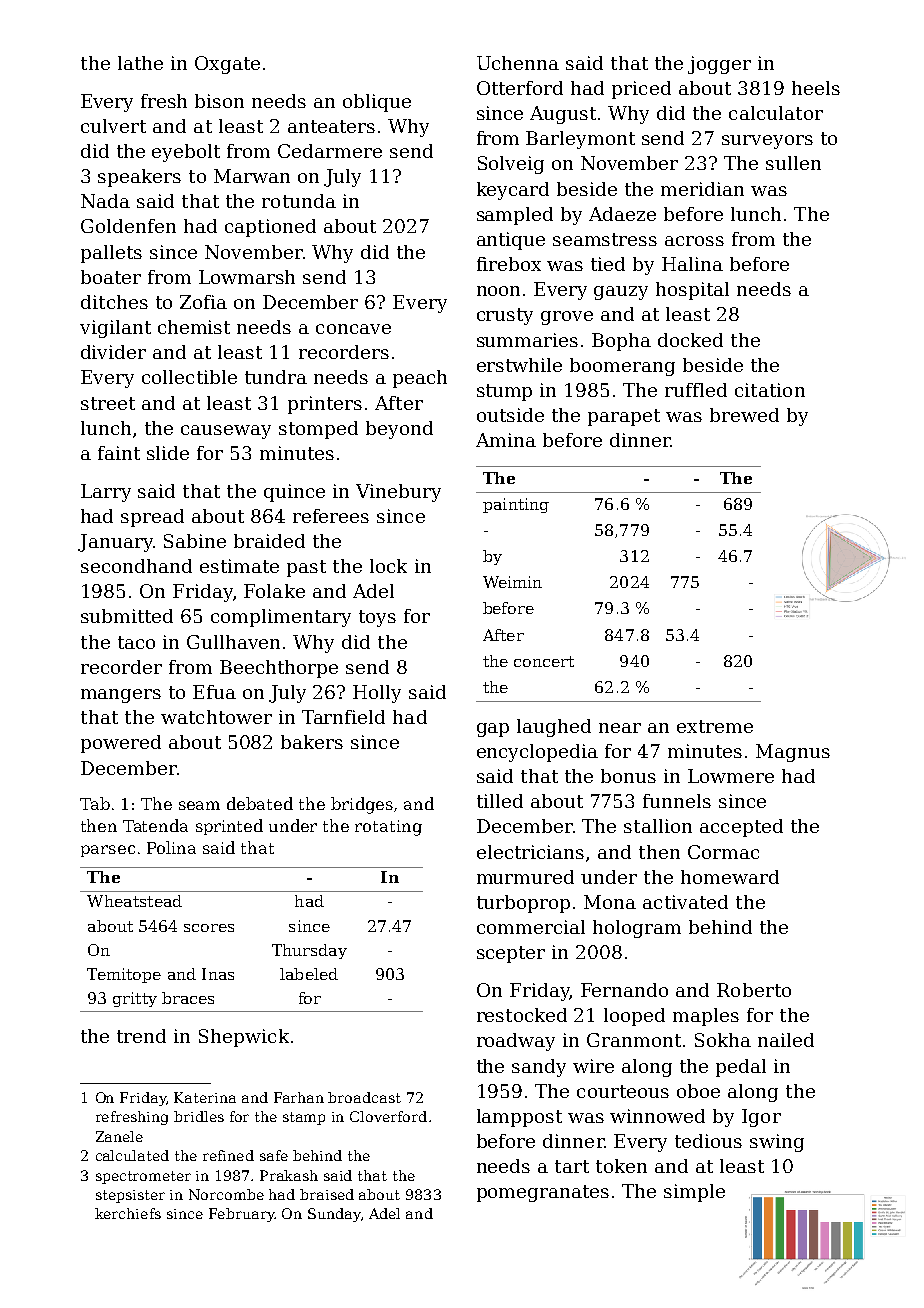  Describe the element at coordinates (498, 291) in the screenshot. I see `noon` at that location.
